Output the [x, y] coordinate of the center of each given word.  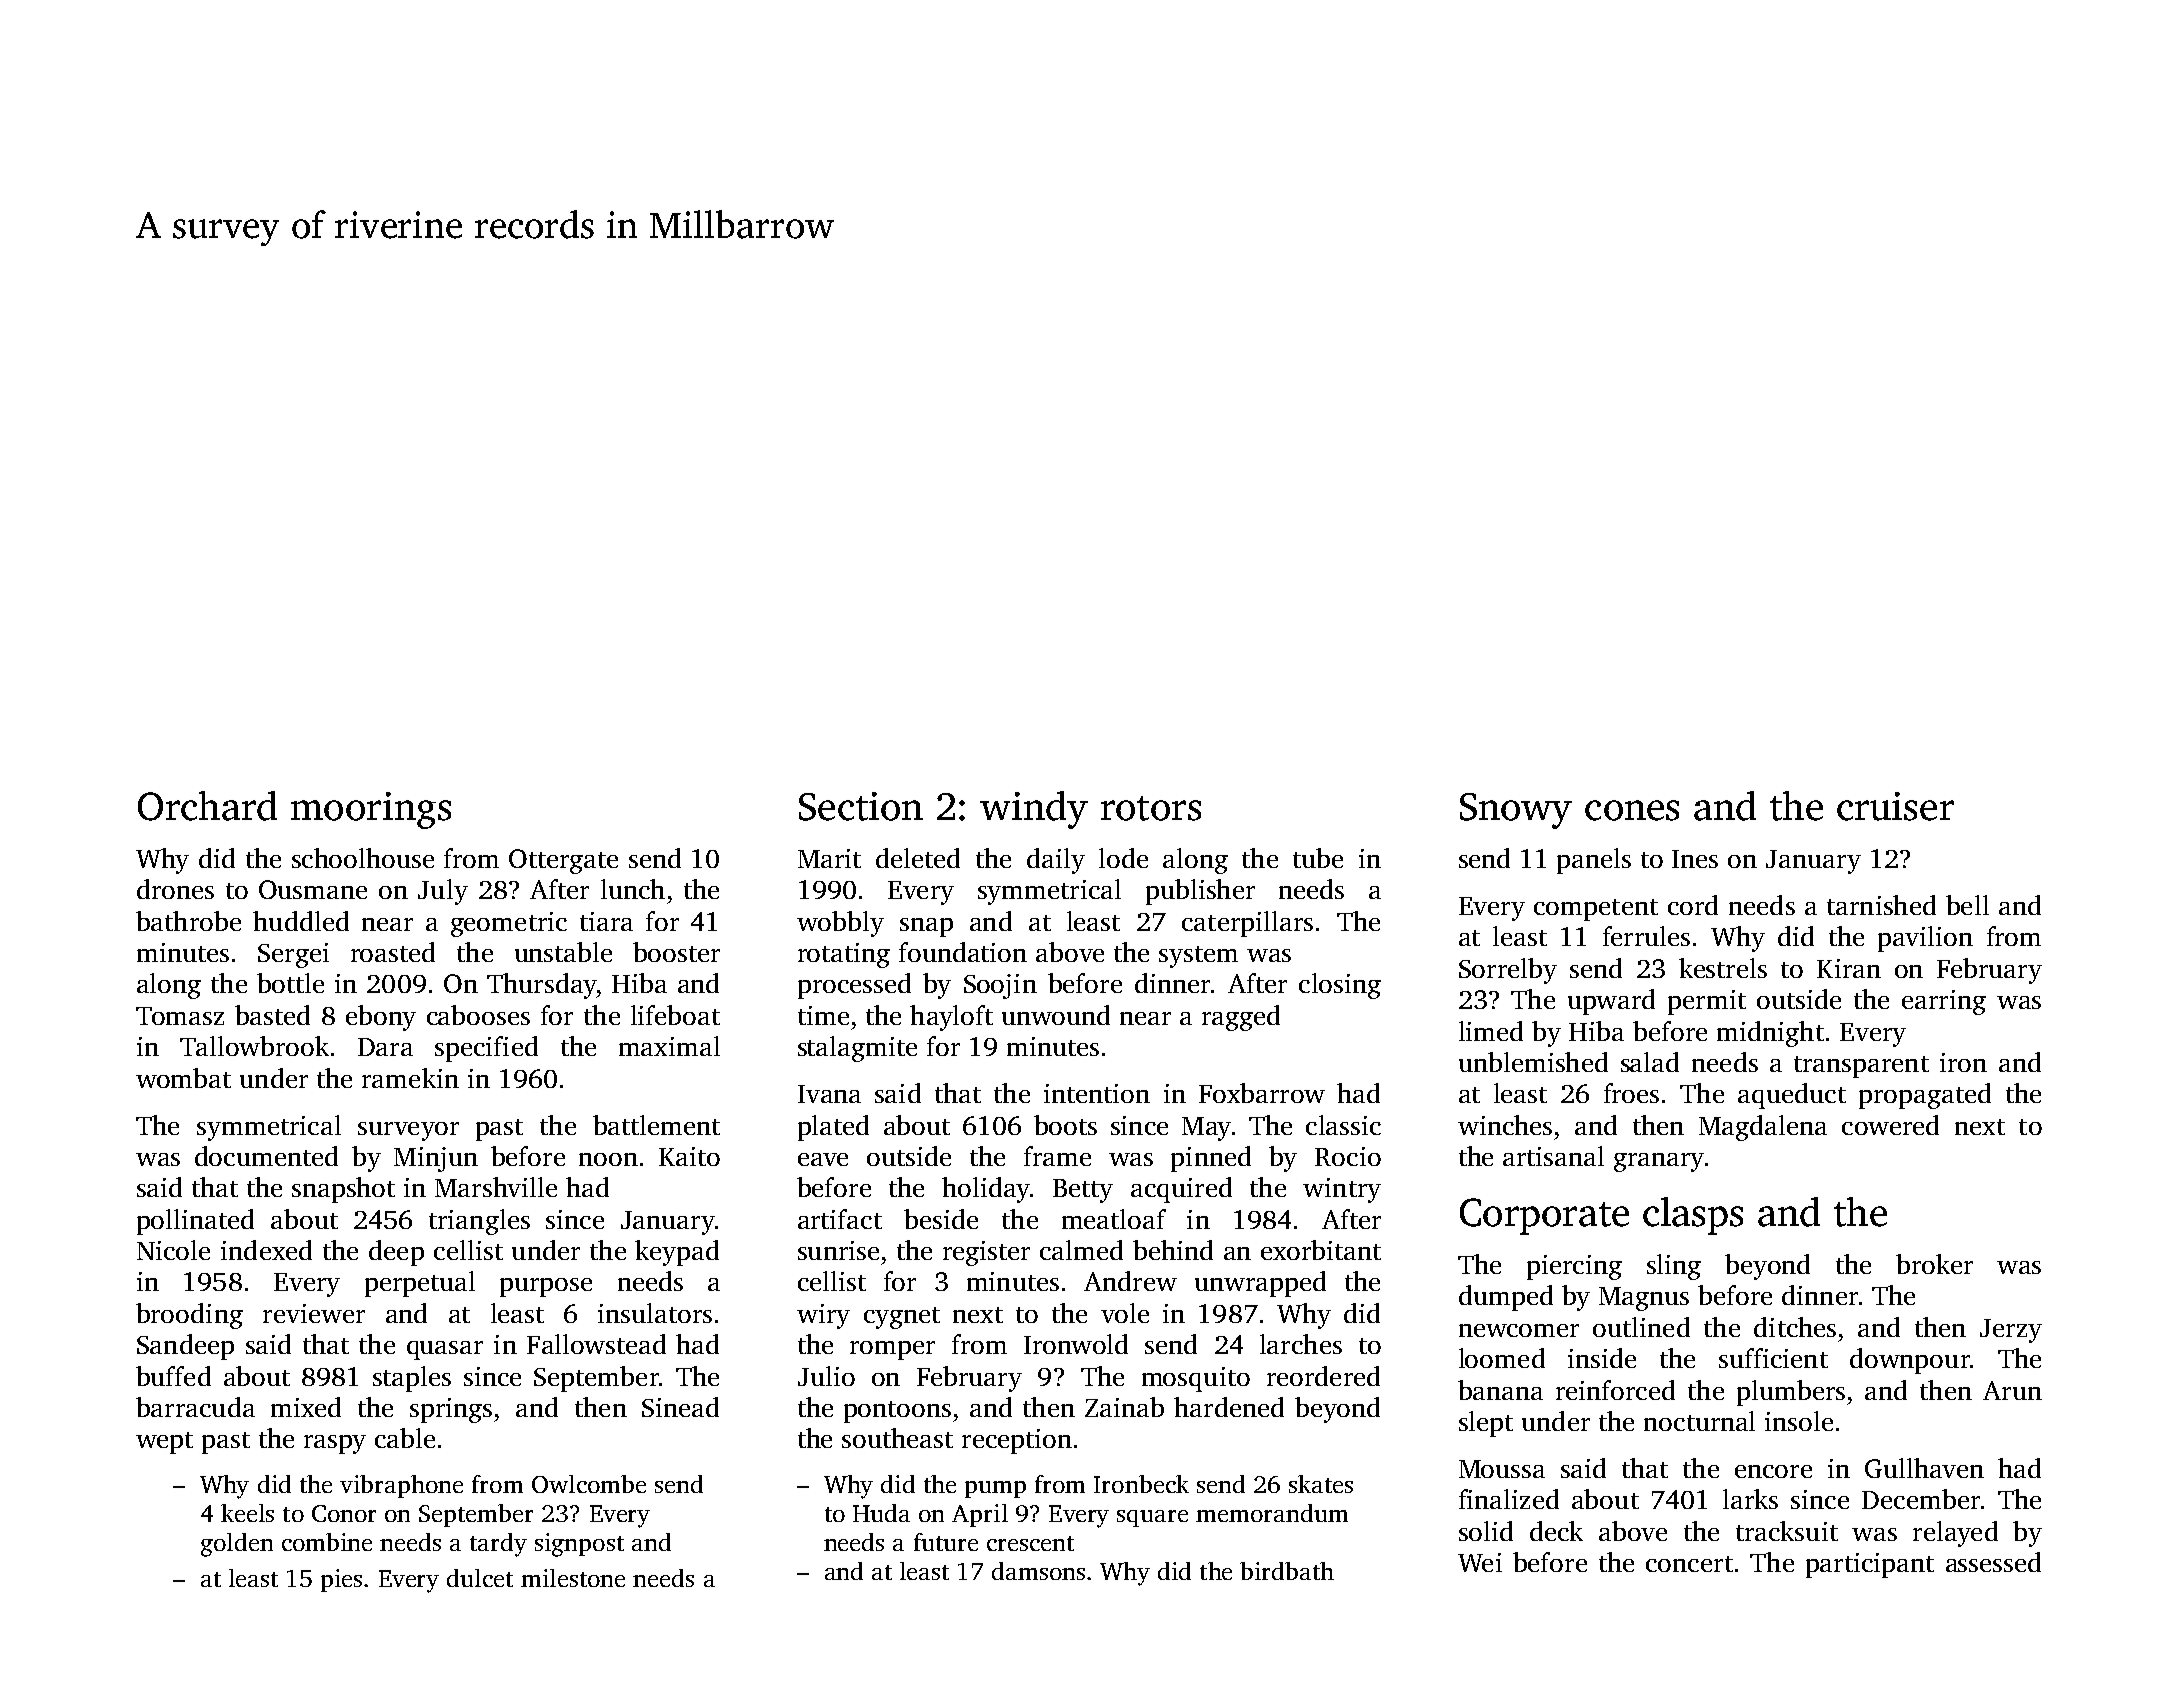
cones [1632, 810]
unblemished [1533, 1062]
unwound [1056, 1015]
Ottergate [563, 861]
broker [1934, 1264]
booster [676, 952]
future [946, 1542]
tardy [498, 1545]
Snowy [1516, 811]
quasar [445, 1350]
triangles [479, 1222]
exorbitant [1321, 1250]
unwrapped [1260, 1284]
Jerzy [2011, 1331]
